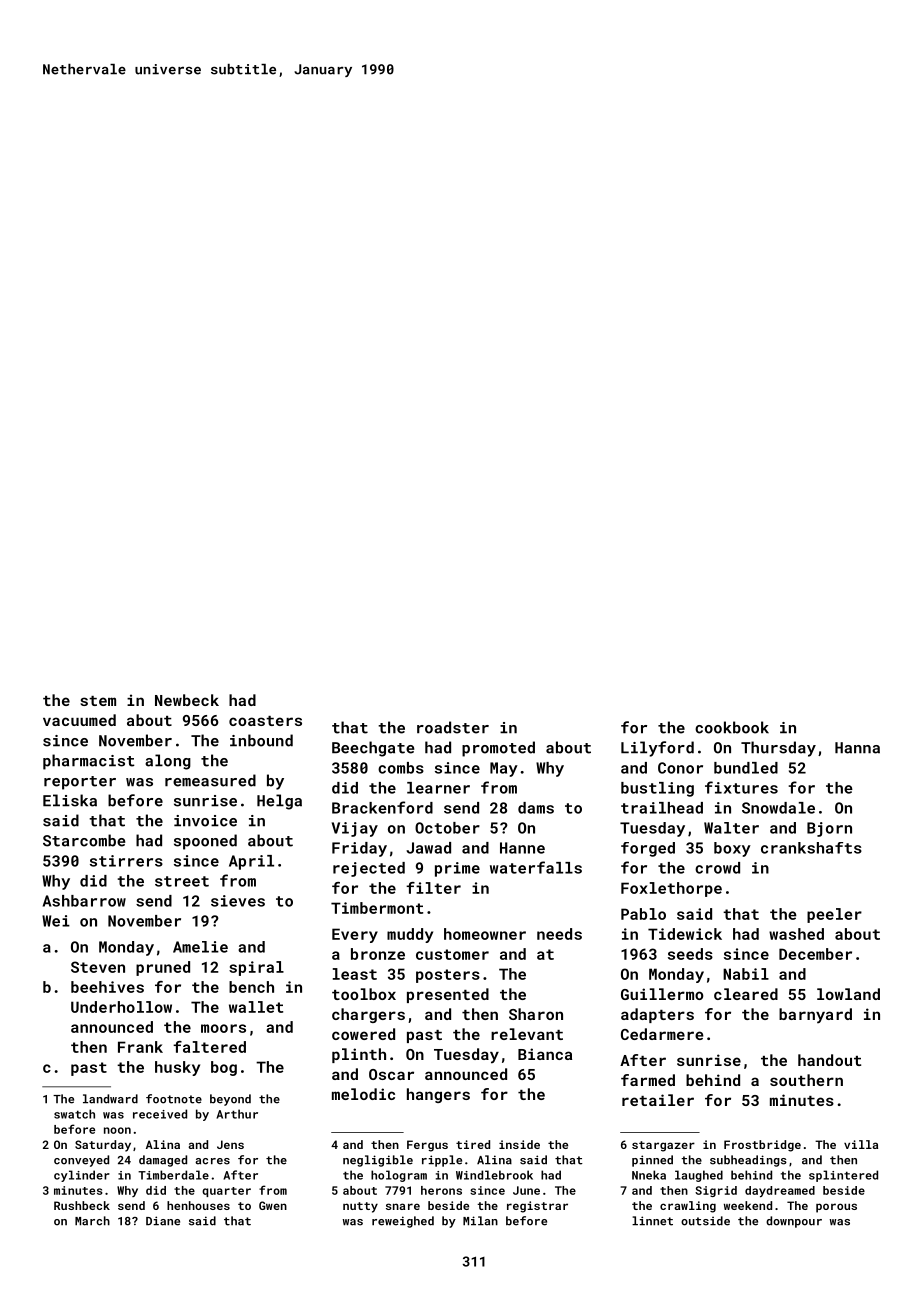 The height and width of the page is (1308, 924). Describe the element at coordinates (377, 908) in the page. I see `Timbermont` at that location.
